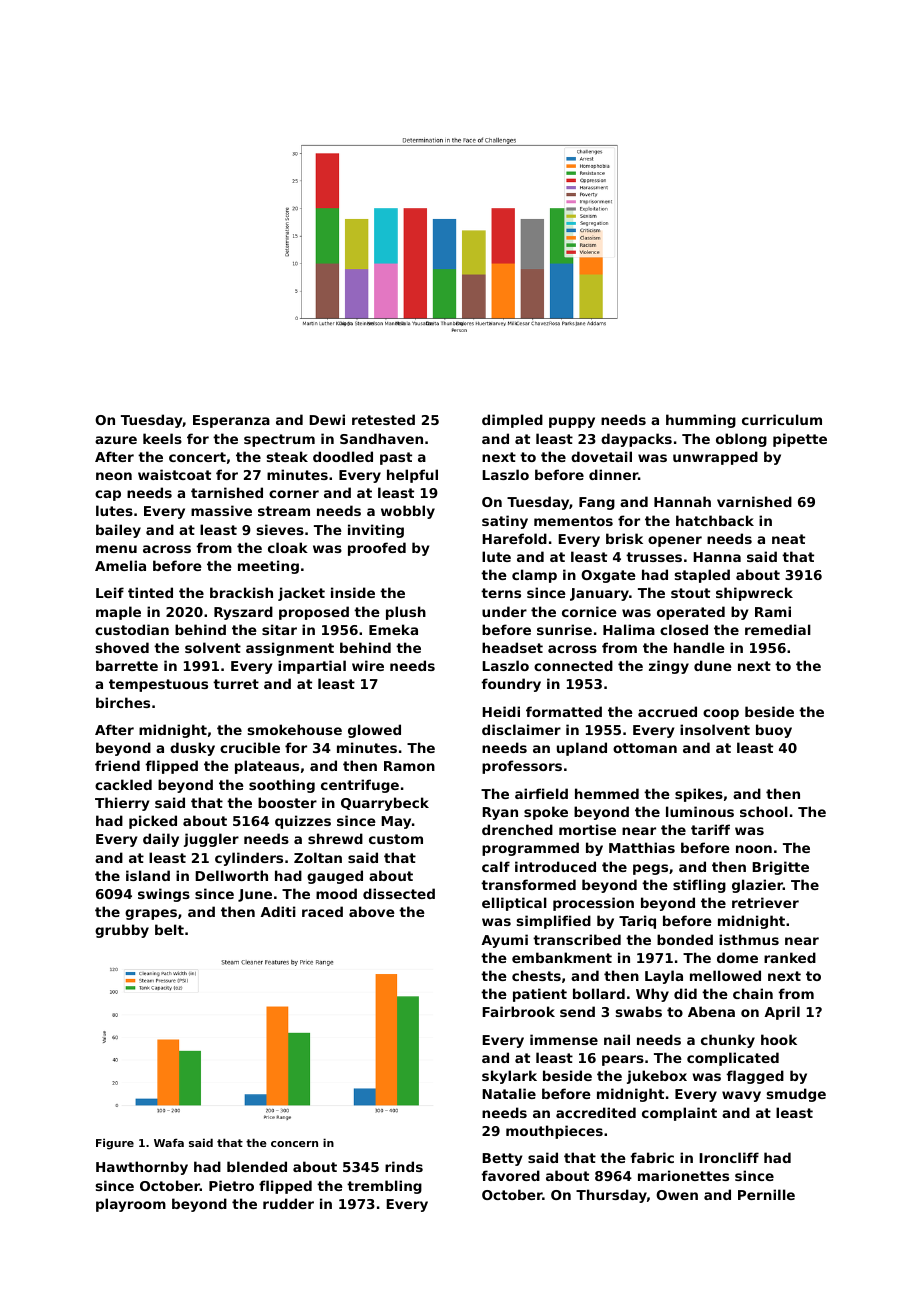 The width and height of the screenshot is (924, 1308). What do you see at coordinates (131, 1205) in the screenshot?
I see `playroom` at bounding box center [131, 1205].
